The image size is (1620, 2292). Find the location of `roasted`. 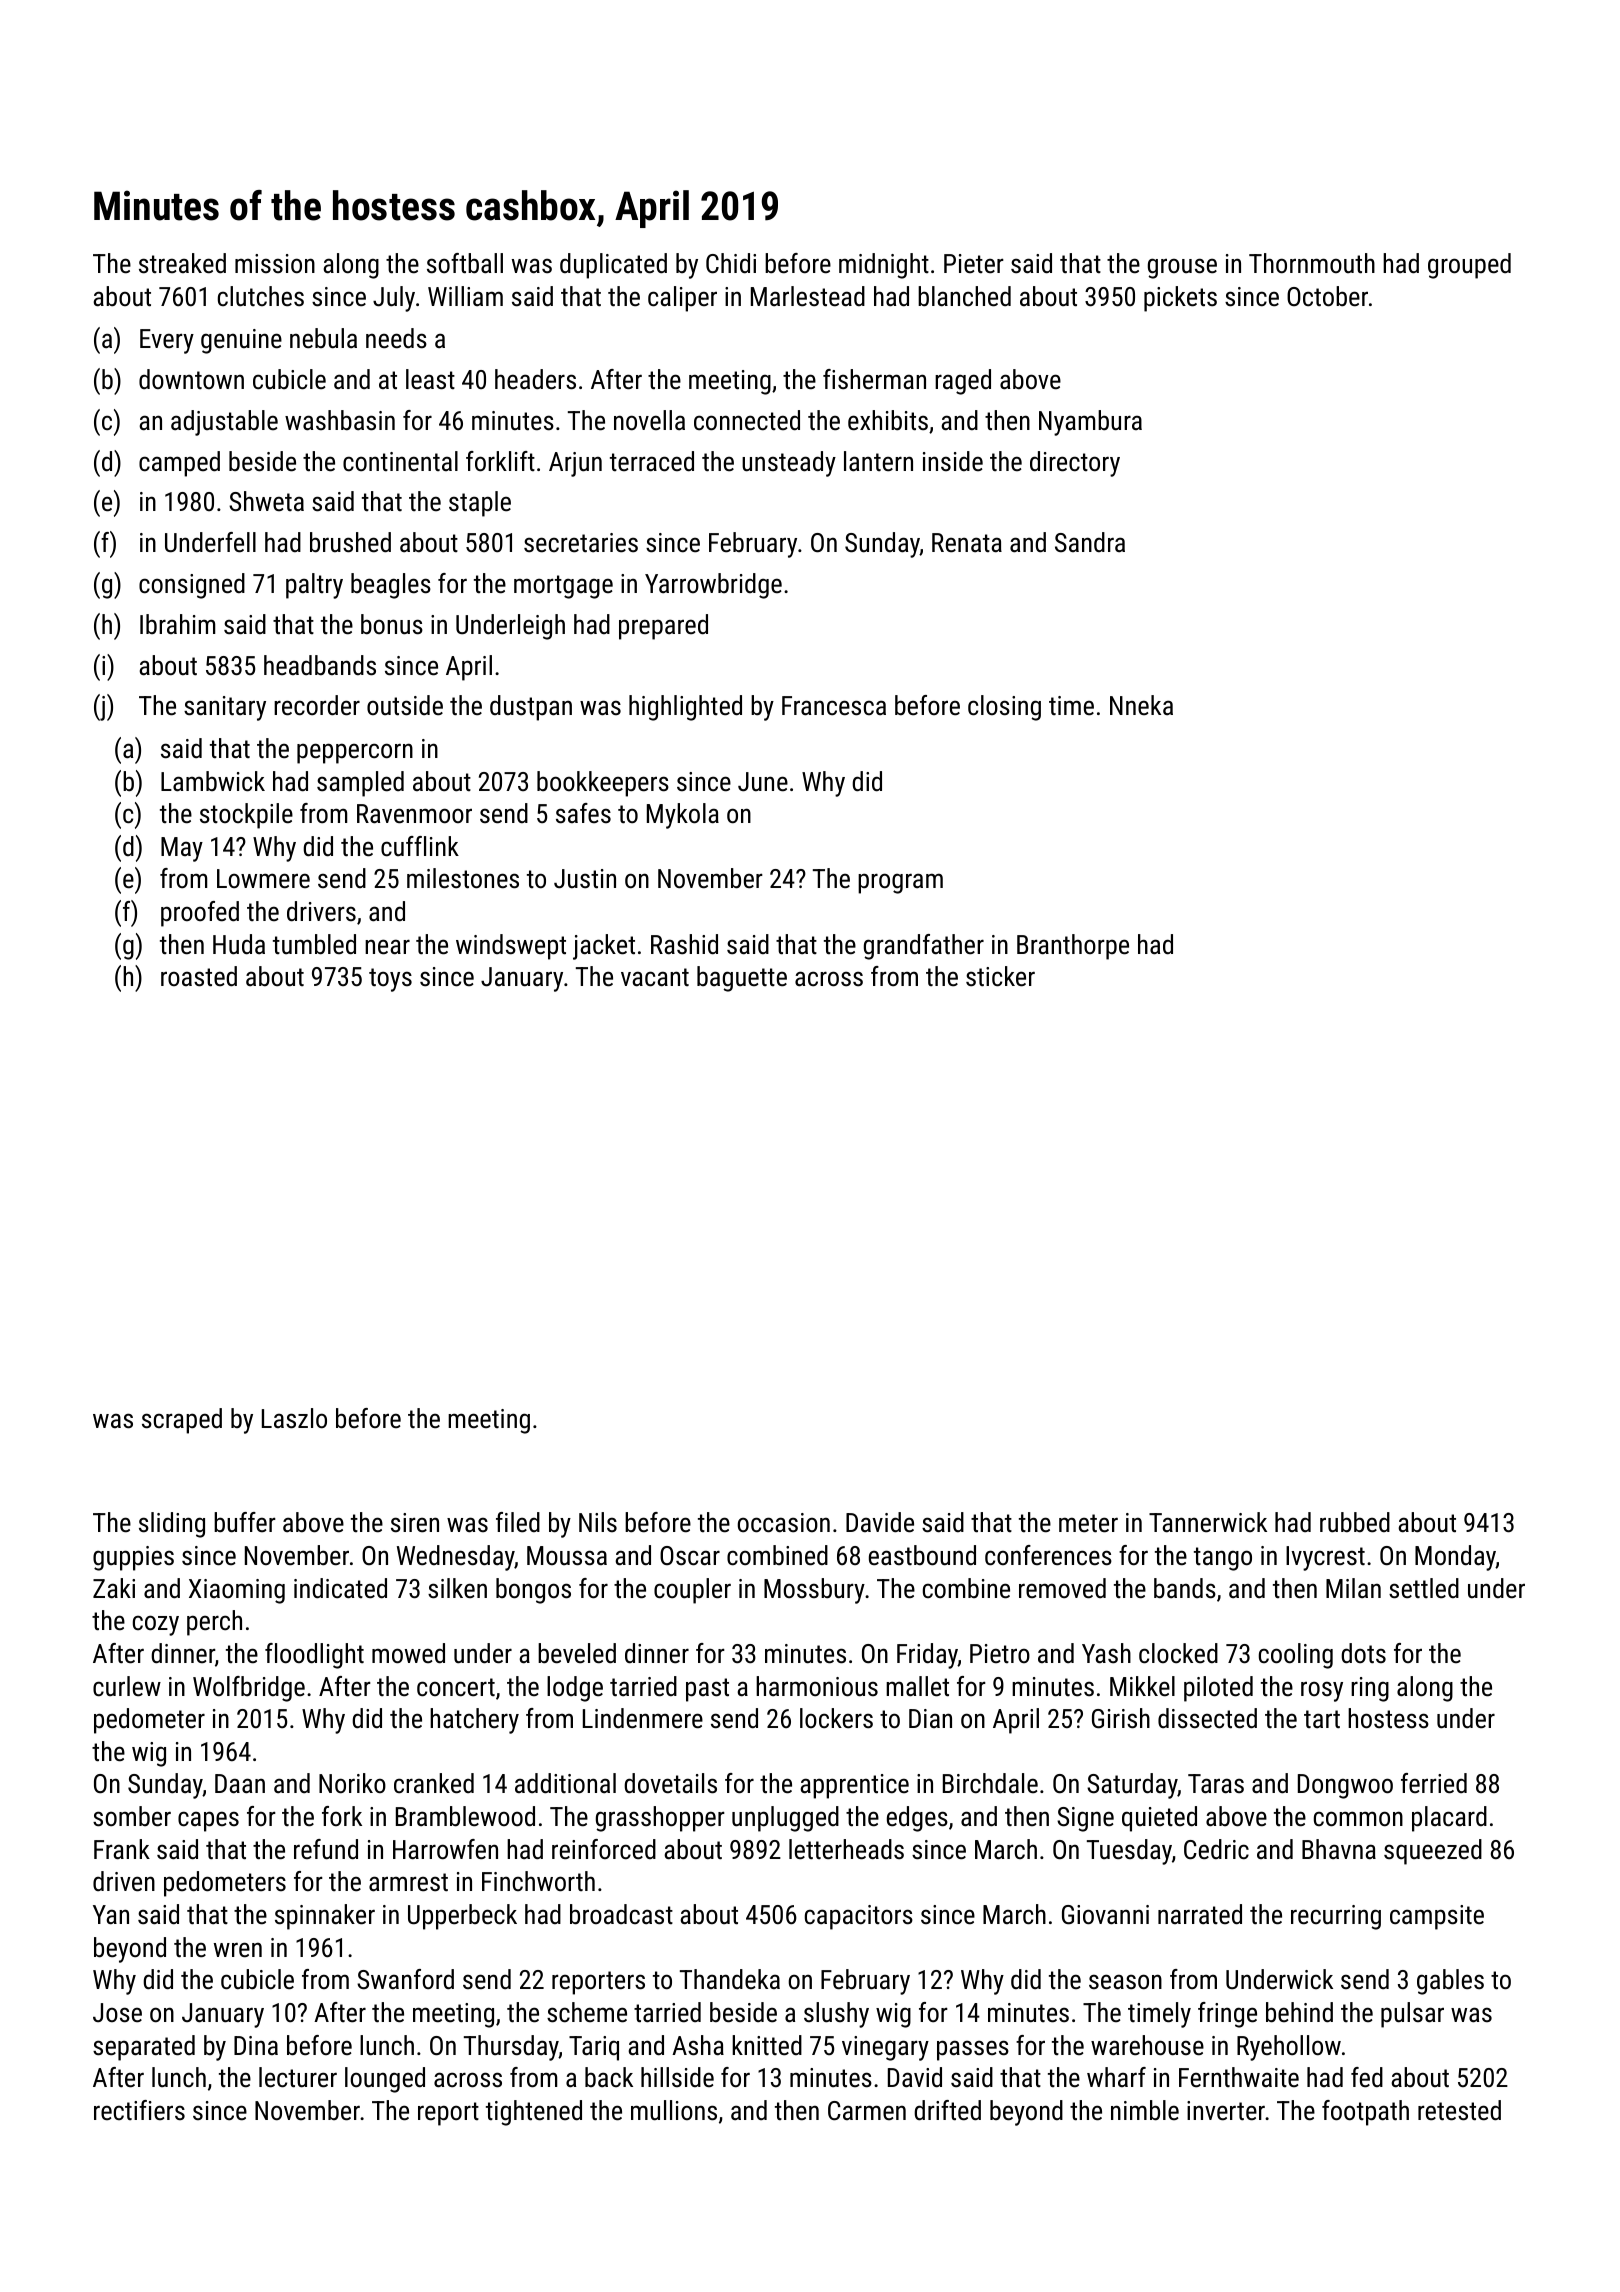

roasted is located at coordinates (199, 976).
